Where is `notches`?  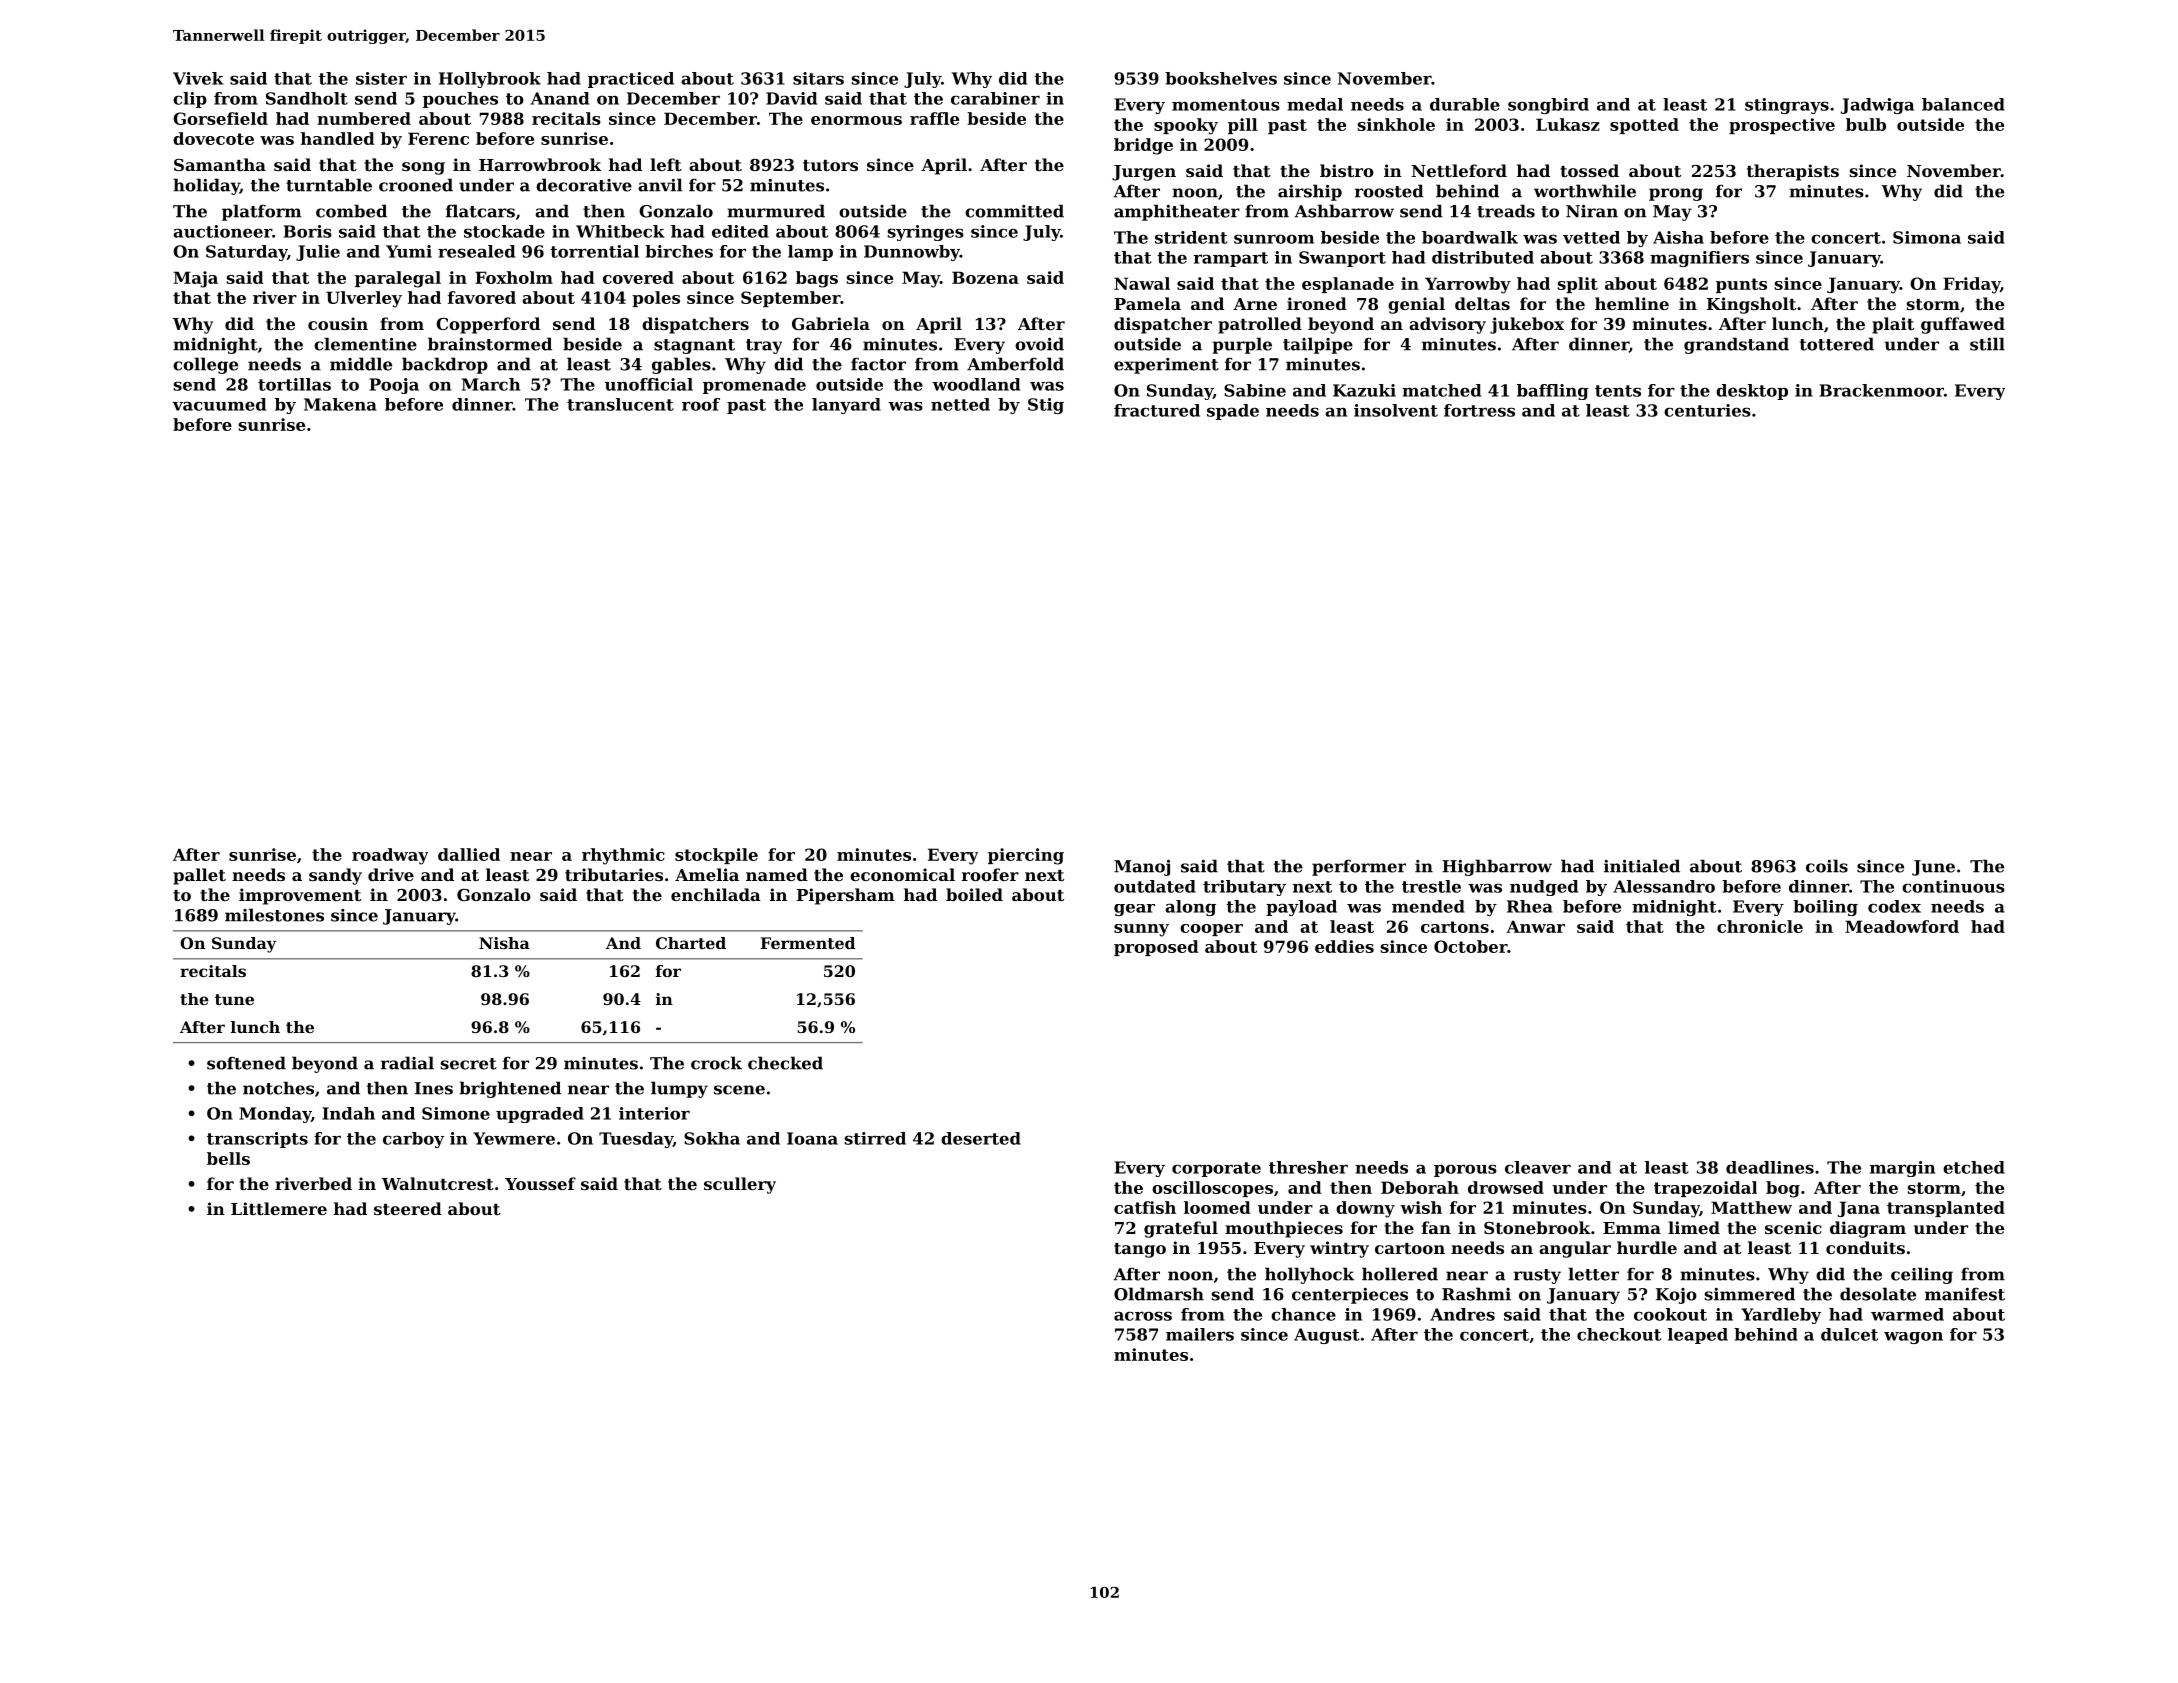 notches is located at coordinates (278, 1088).
